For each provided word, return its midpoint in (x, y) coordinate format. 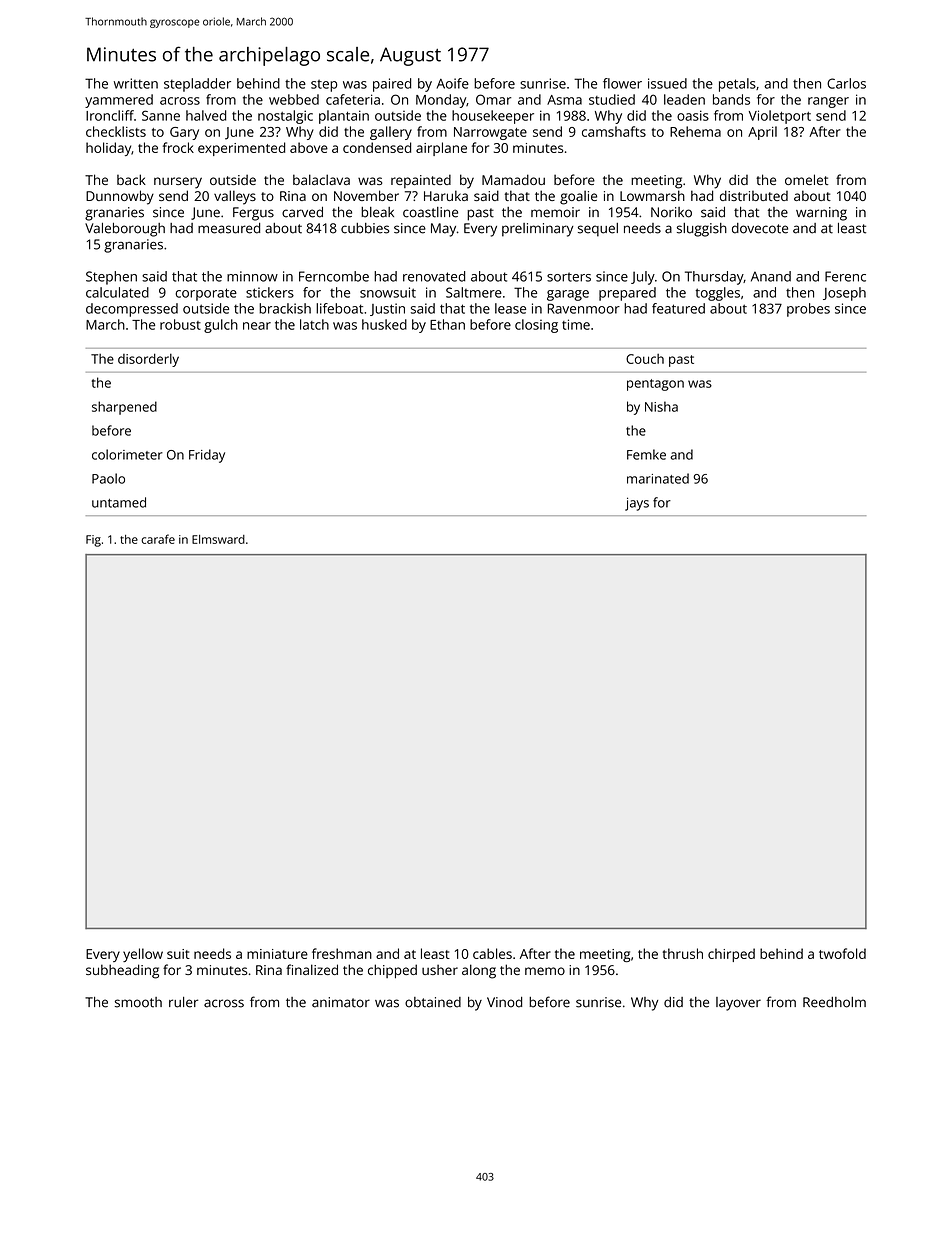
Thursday (714, 278)
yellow (143, 955)
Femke (646, 454)
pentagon (655, 385)
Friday (207, 456)
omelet (806, 179)
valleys (235, 197)
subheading (122, 971)
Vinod (504, 1002)
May (443, 230)
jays (637, 504)
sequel (598, 230)
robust (180, 324)
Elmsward (218, 539)
